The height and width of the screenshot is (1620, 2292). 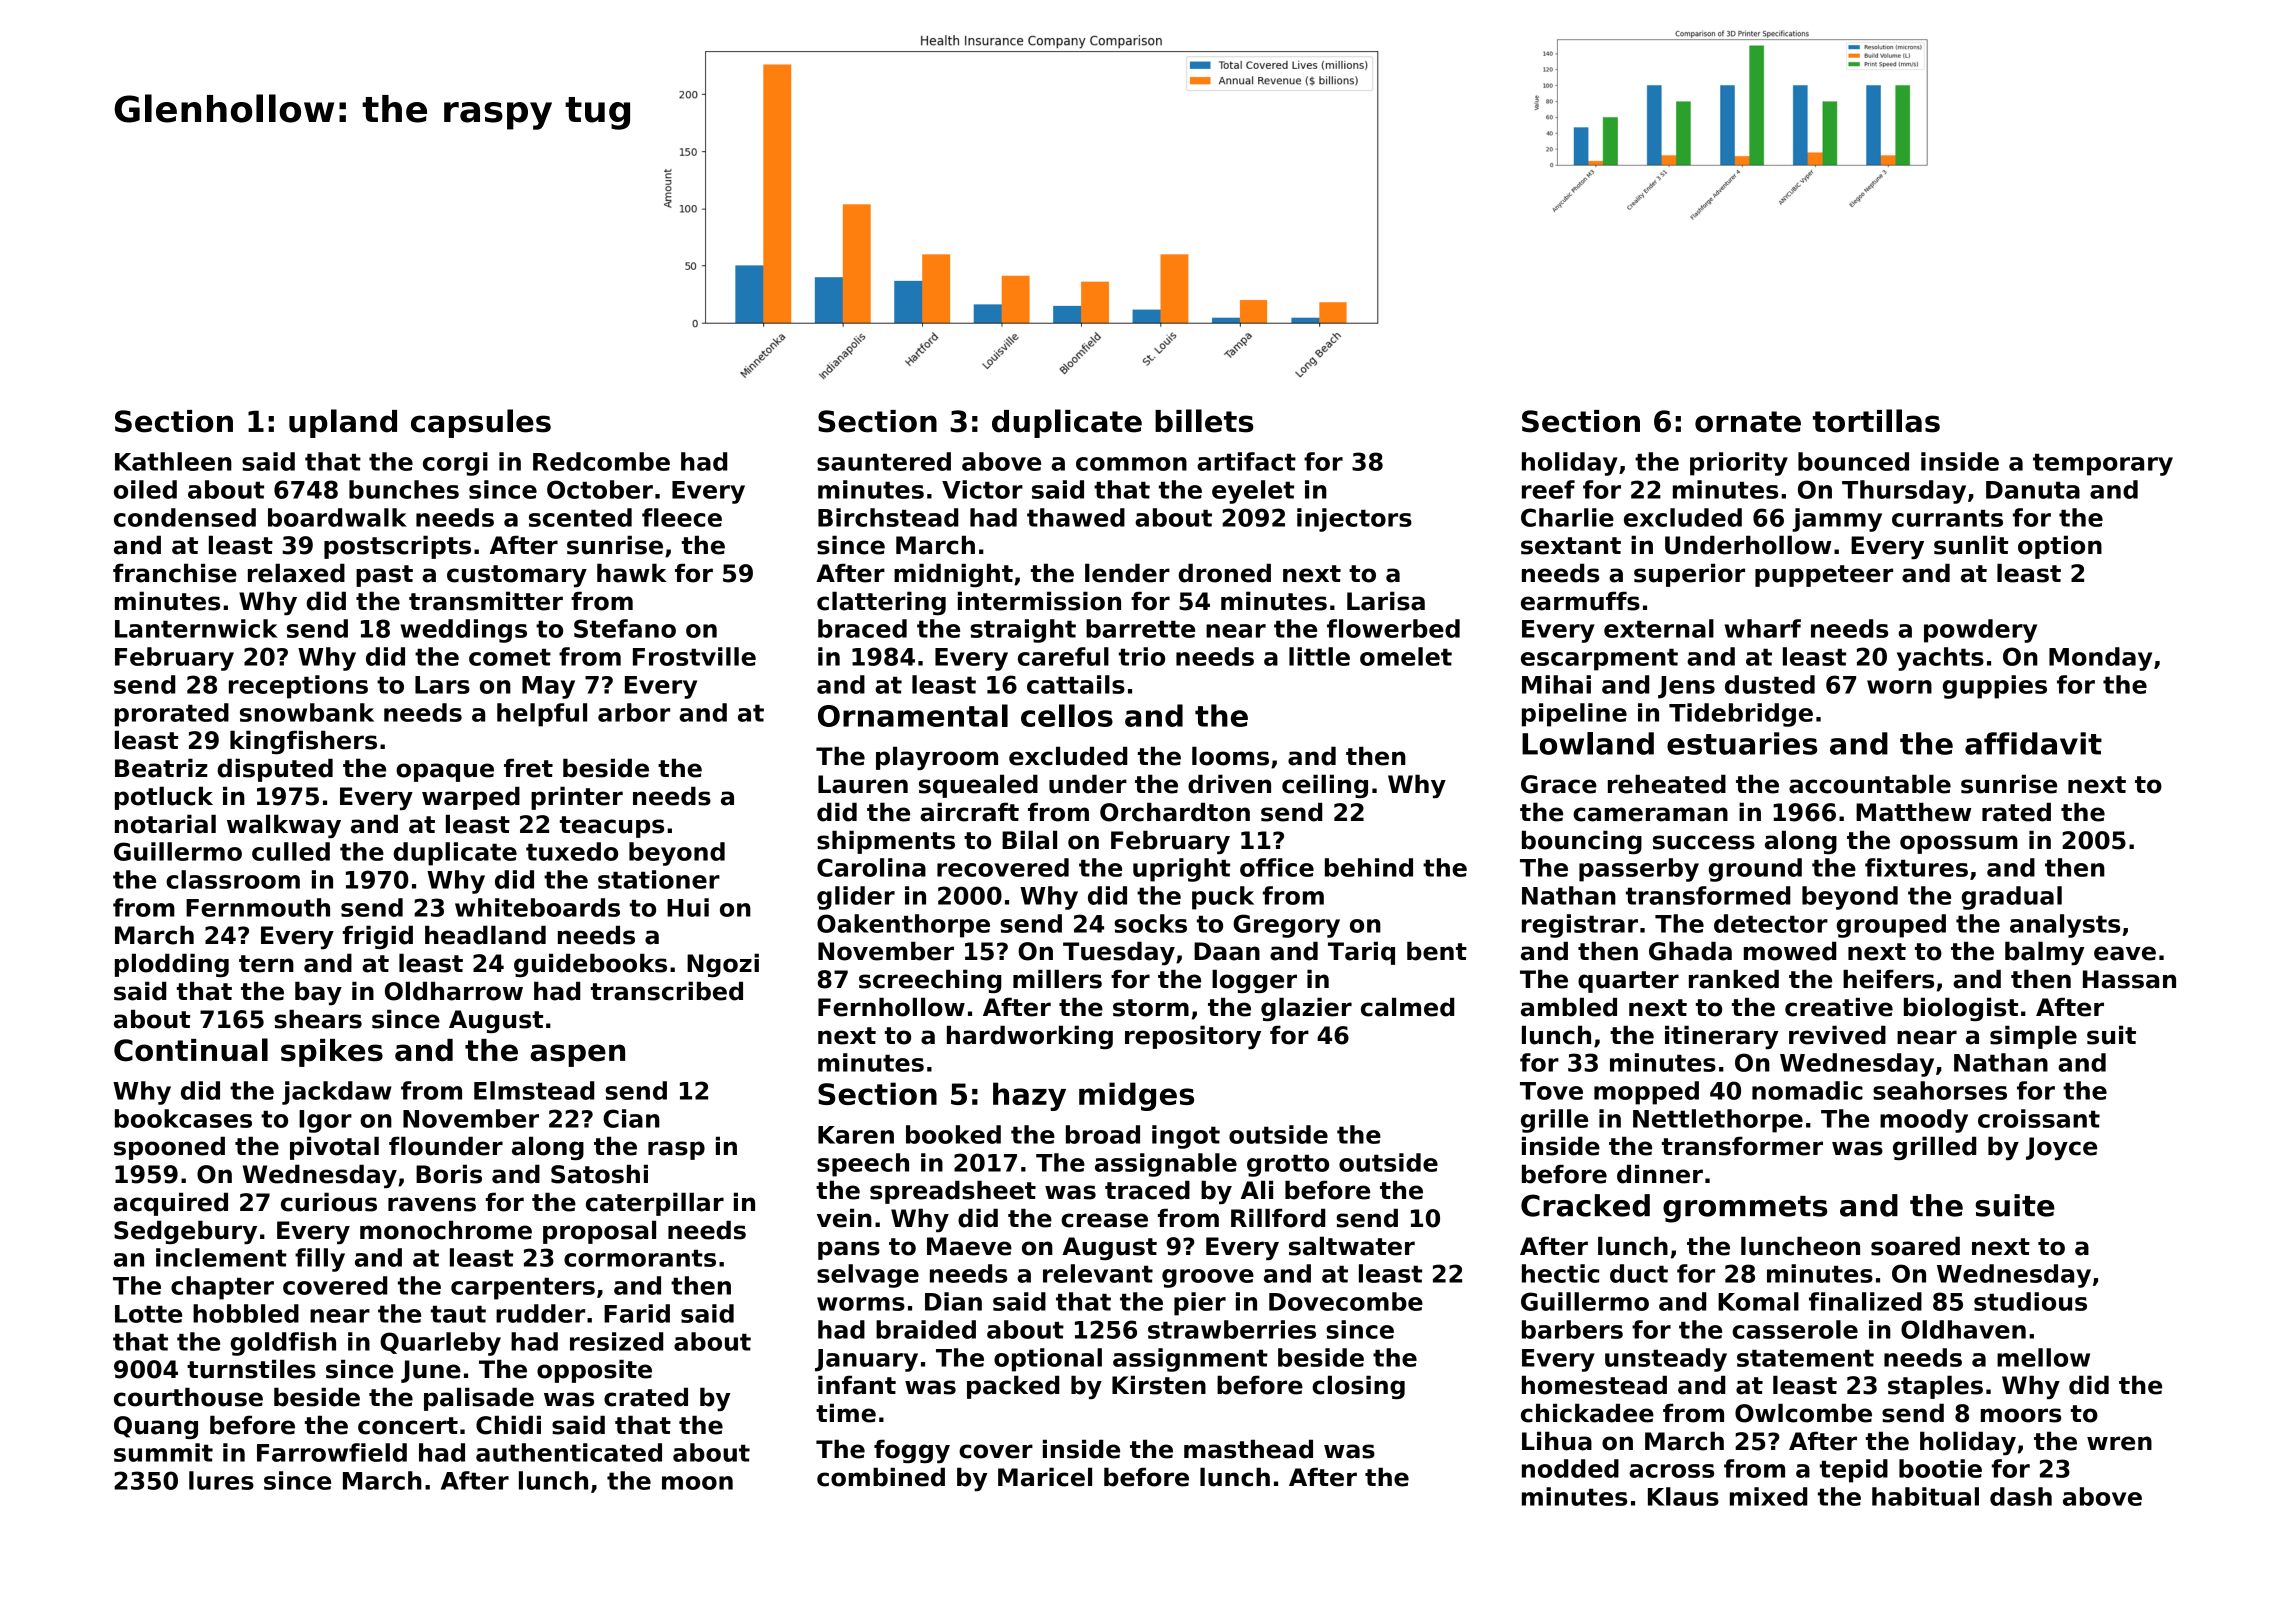 I want to click on walkway, so click(x=284, y=826).
